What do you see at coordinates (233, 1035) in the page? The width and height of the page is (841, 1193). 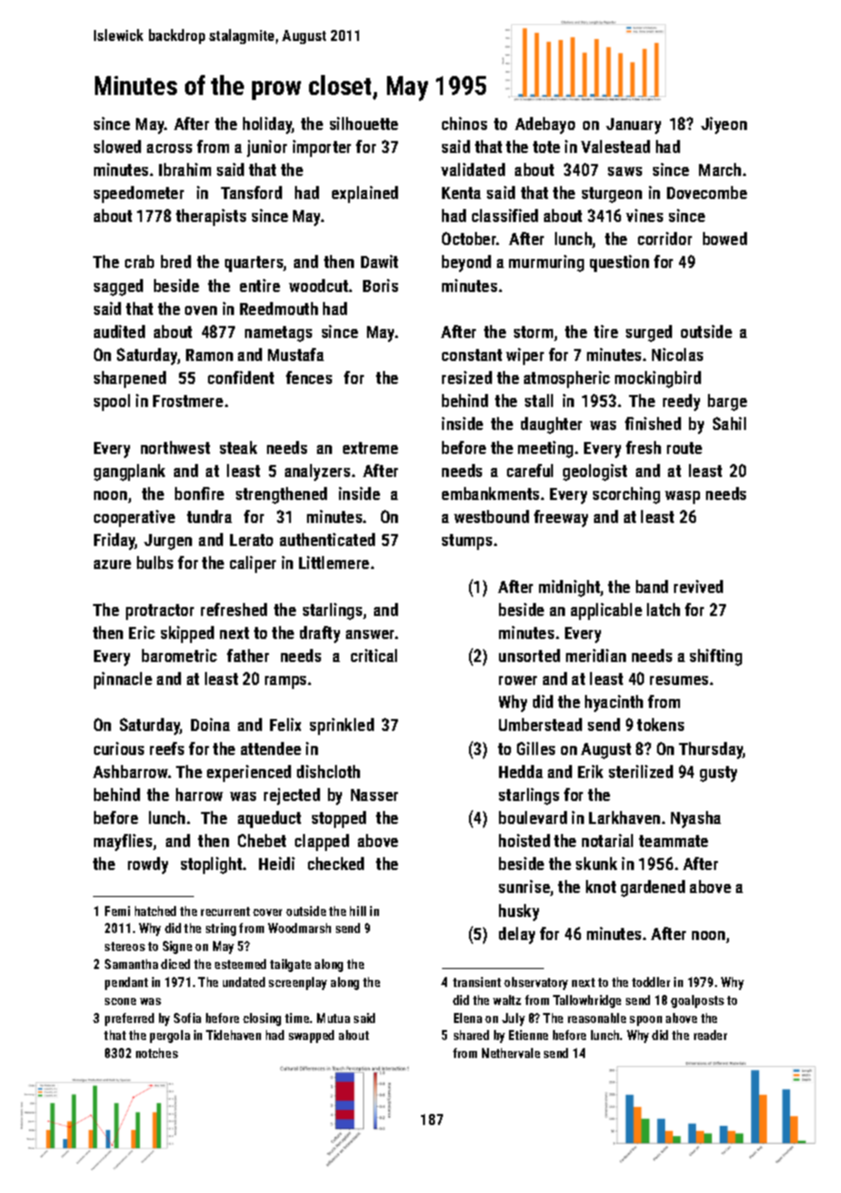 I see `Tidehaven` at bounding box center [233, 1035].
